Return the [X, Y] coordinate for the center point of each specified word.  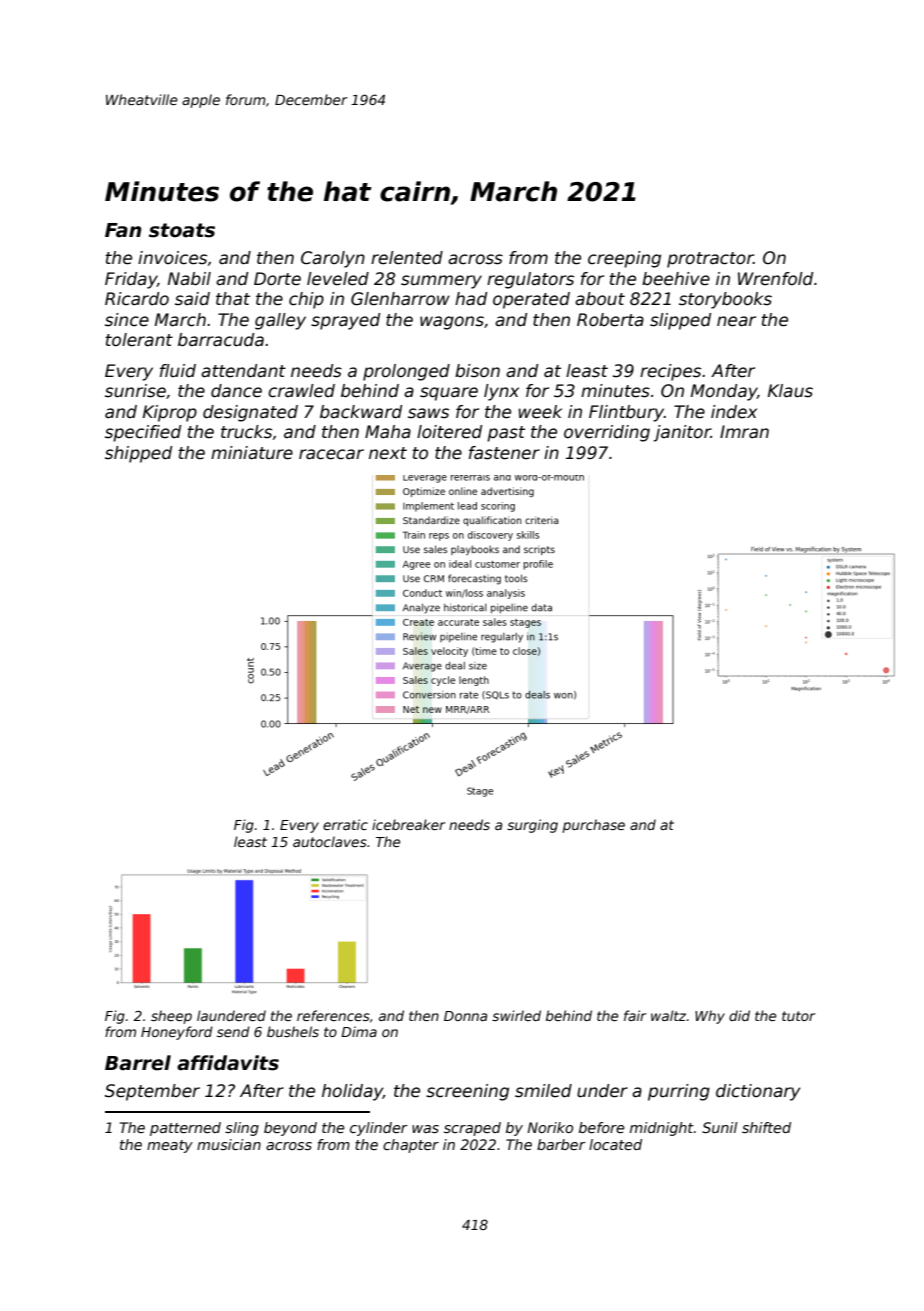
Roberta [610, 320]
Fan [123, 230]
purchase [593, 826]
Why [710, 1017]
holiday [352, 1092]
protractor [710, 260]
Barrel [138, 1063]
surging [532, 826]
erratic [345, 824]
